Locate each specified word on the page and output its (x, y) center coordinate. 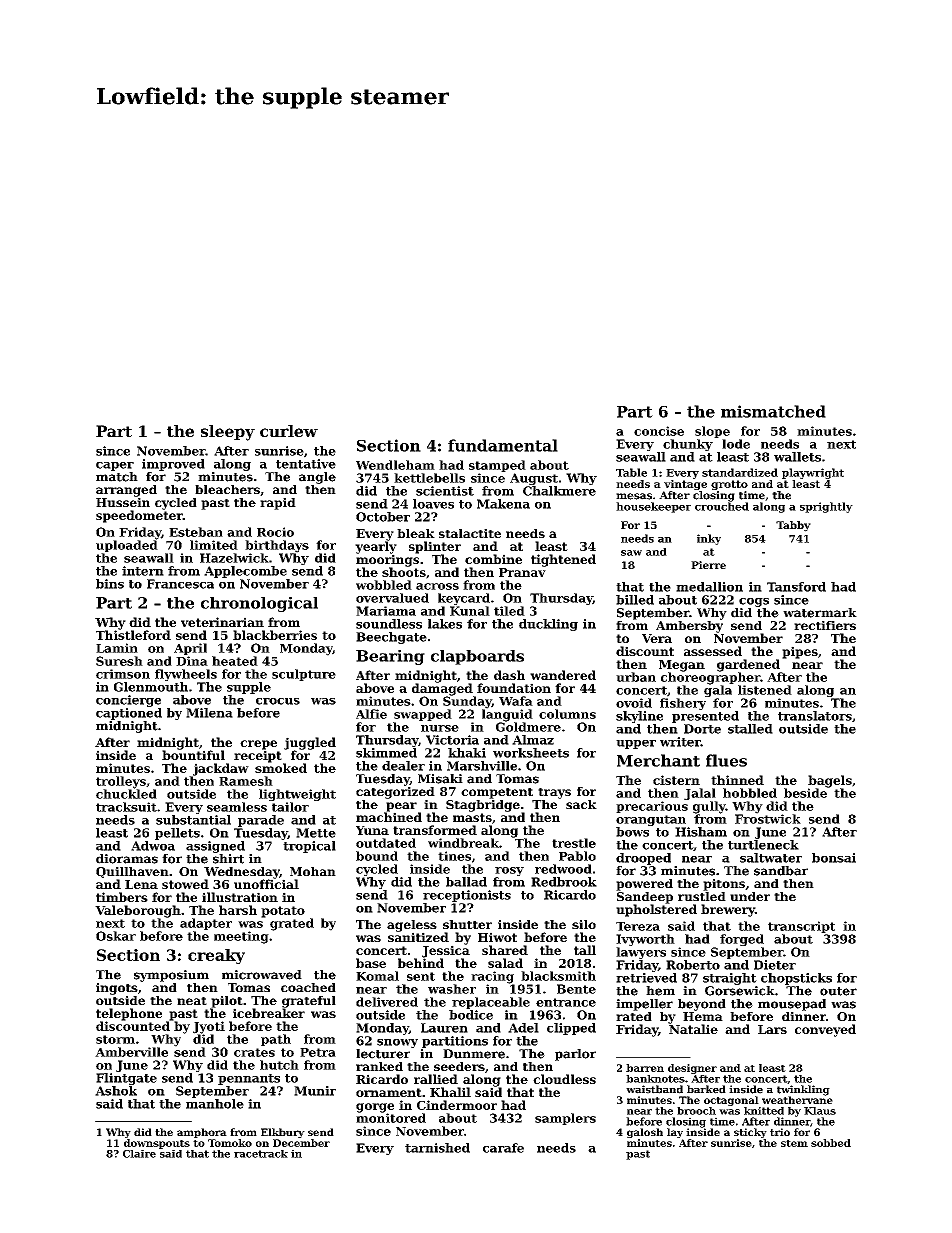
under (750, 896)
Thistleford (133, 635)
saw (631, 553)
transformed (435, 830)
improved (173, 465)
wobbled (384, 585)
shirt (228, 859)
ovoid (634, 703)
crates (254, 1052)
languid (507, 715)
